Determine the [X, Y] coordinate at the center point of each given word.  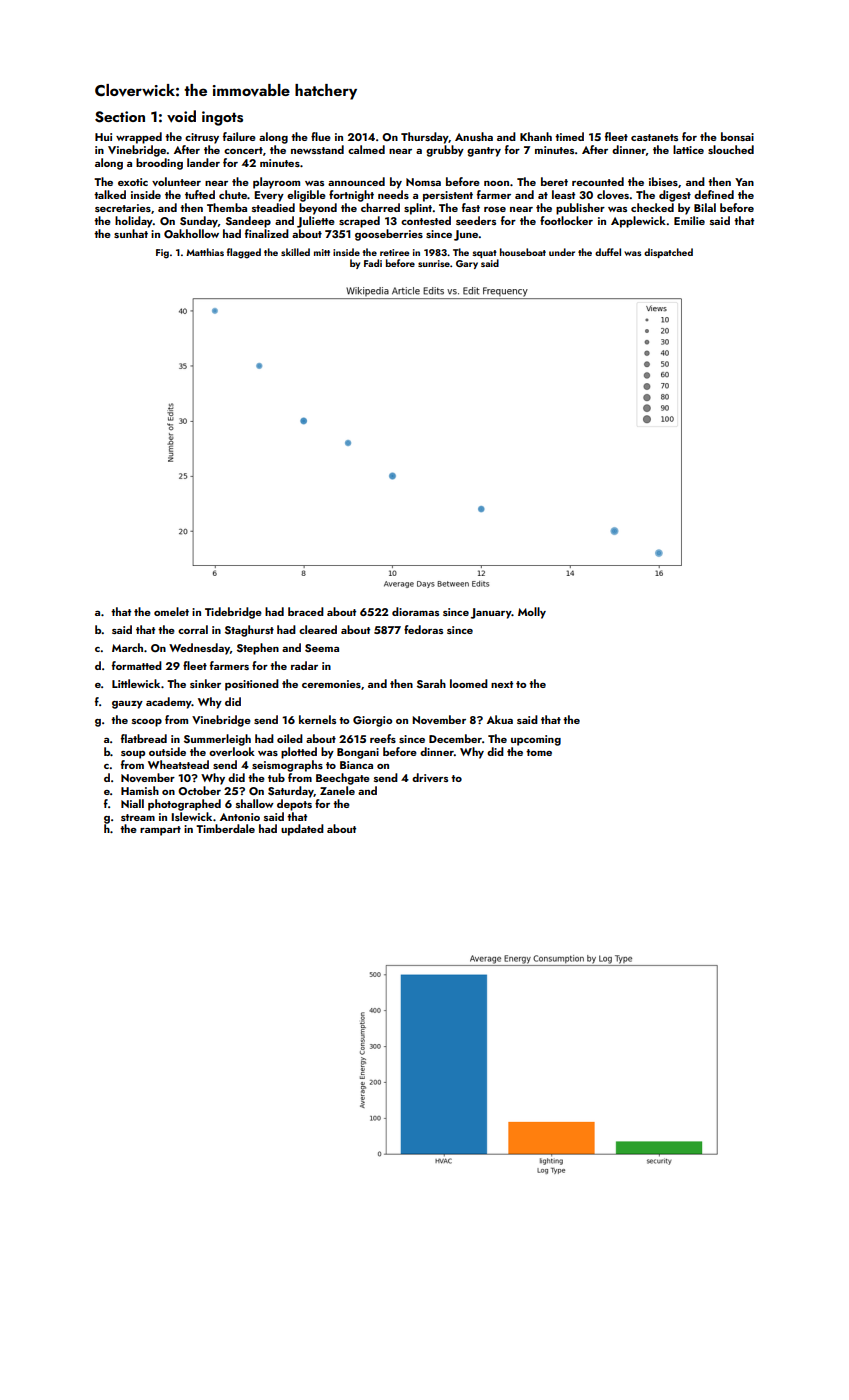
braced [306, 611]
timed [569, 136]
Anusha [474, 136]
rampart [160, 831]
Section [120, 117]
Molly [532, 613]
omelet [171, 611]
